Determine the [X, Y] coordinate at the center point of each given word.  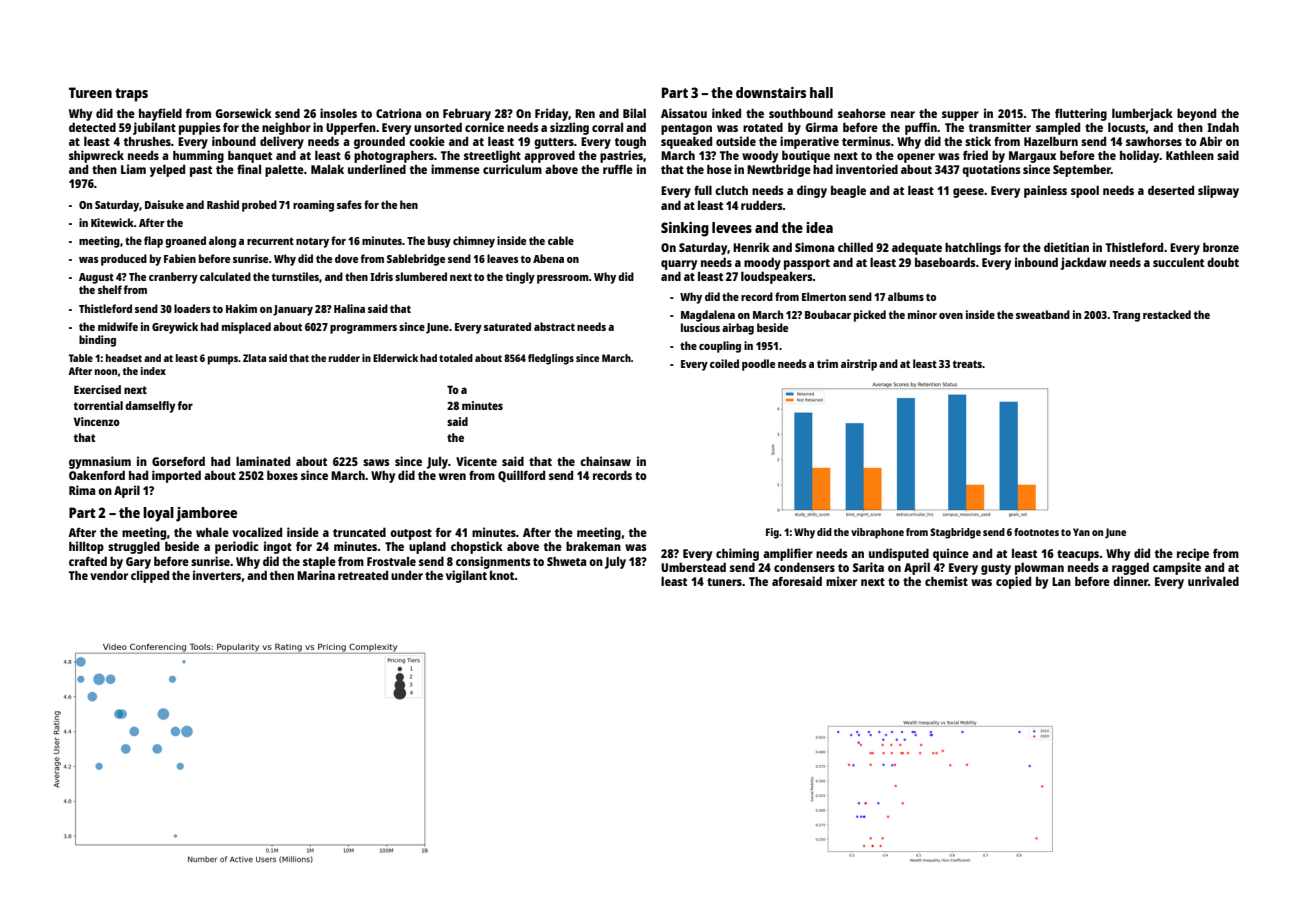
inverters [217, 575]
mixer [841, 581]
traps [131, 95]
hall [821, 92]
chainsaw [605, 461]
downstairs [771, 92]
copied [1013, 582]
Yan [1081, 532]
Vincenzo [97, 421]
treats [967, 364]
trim [827, 363]
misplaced [246, 328]
